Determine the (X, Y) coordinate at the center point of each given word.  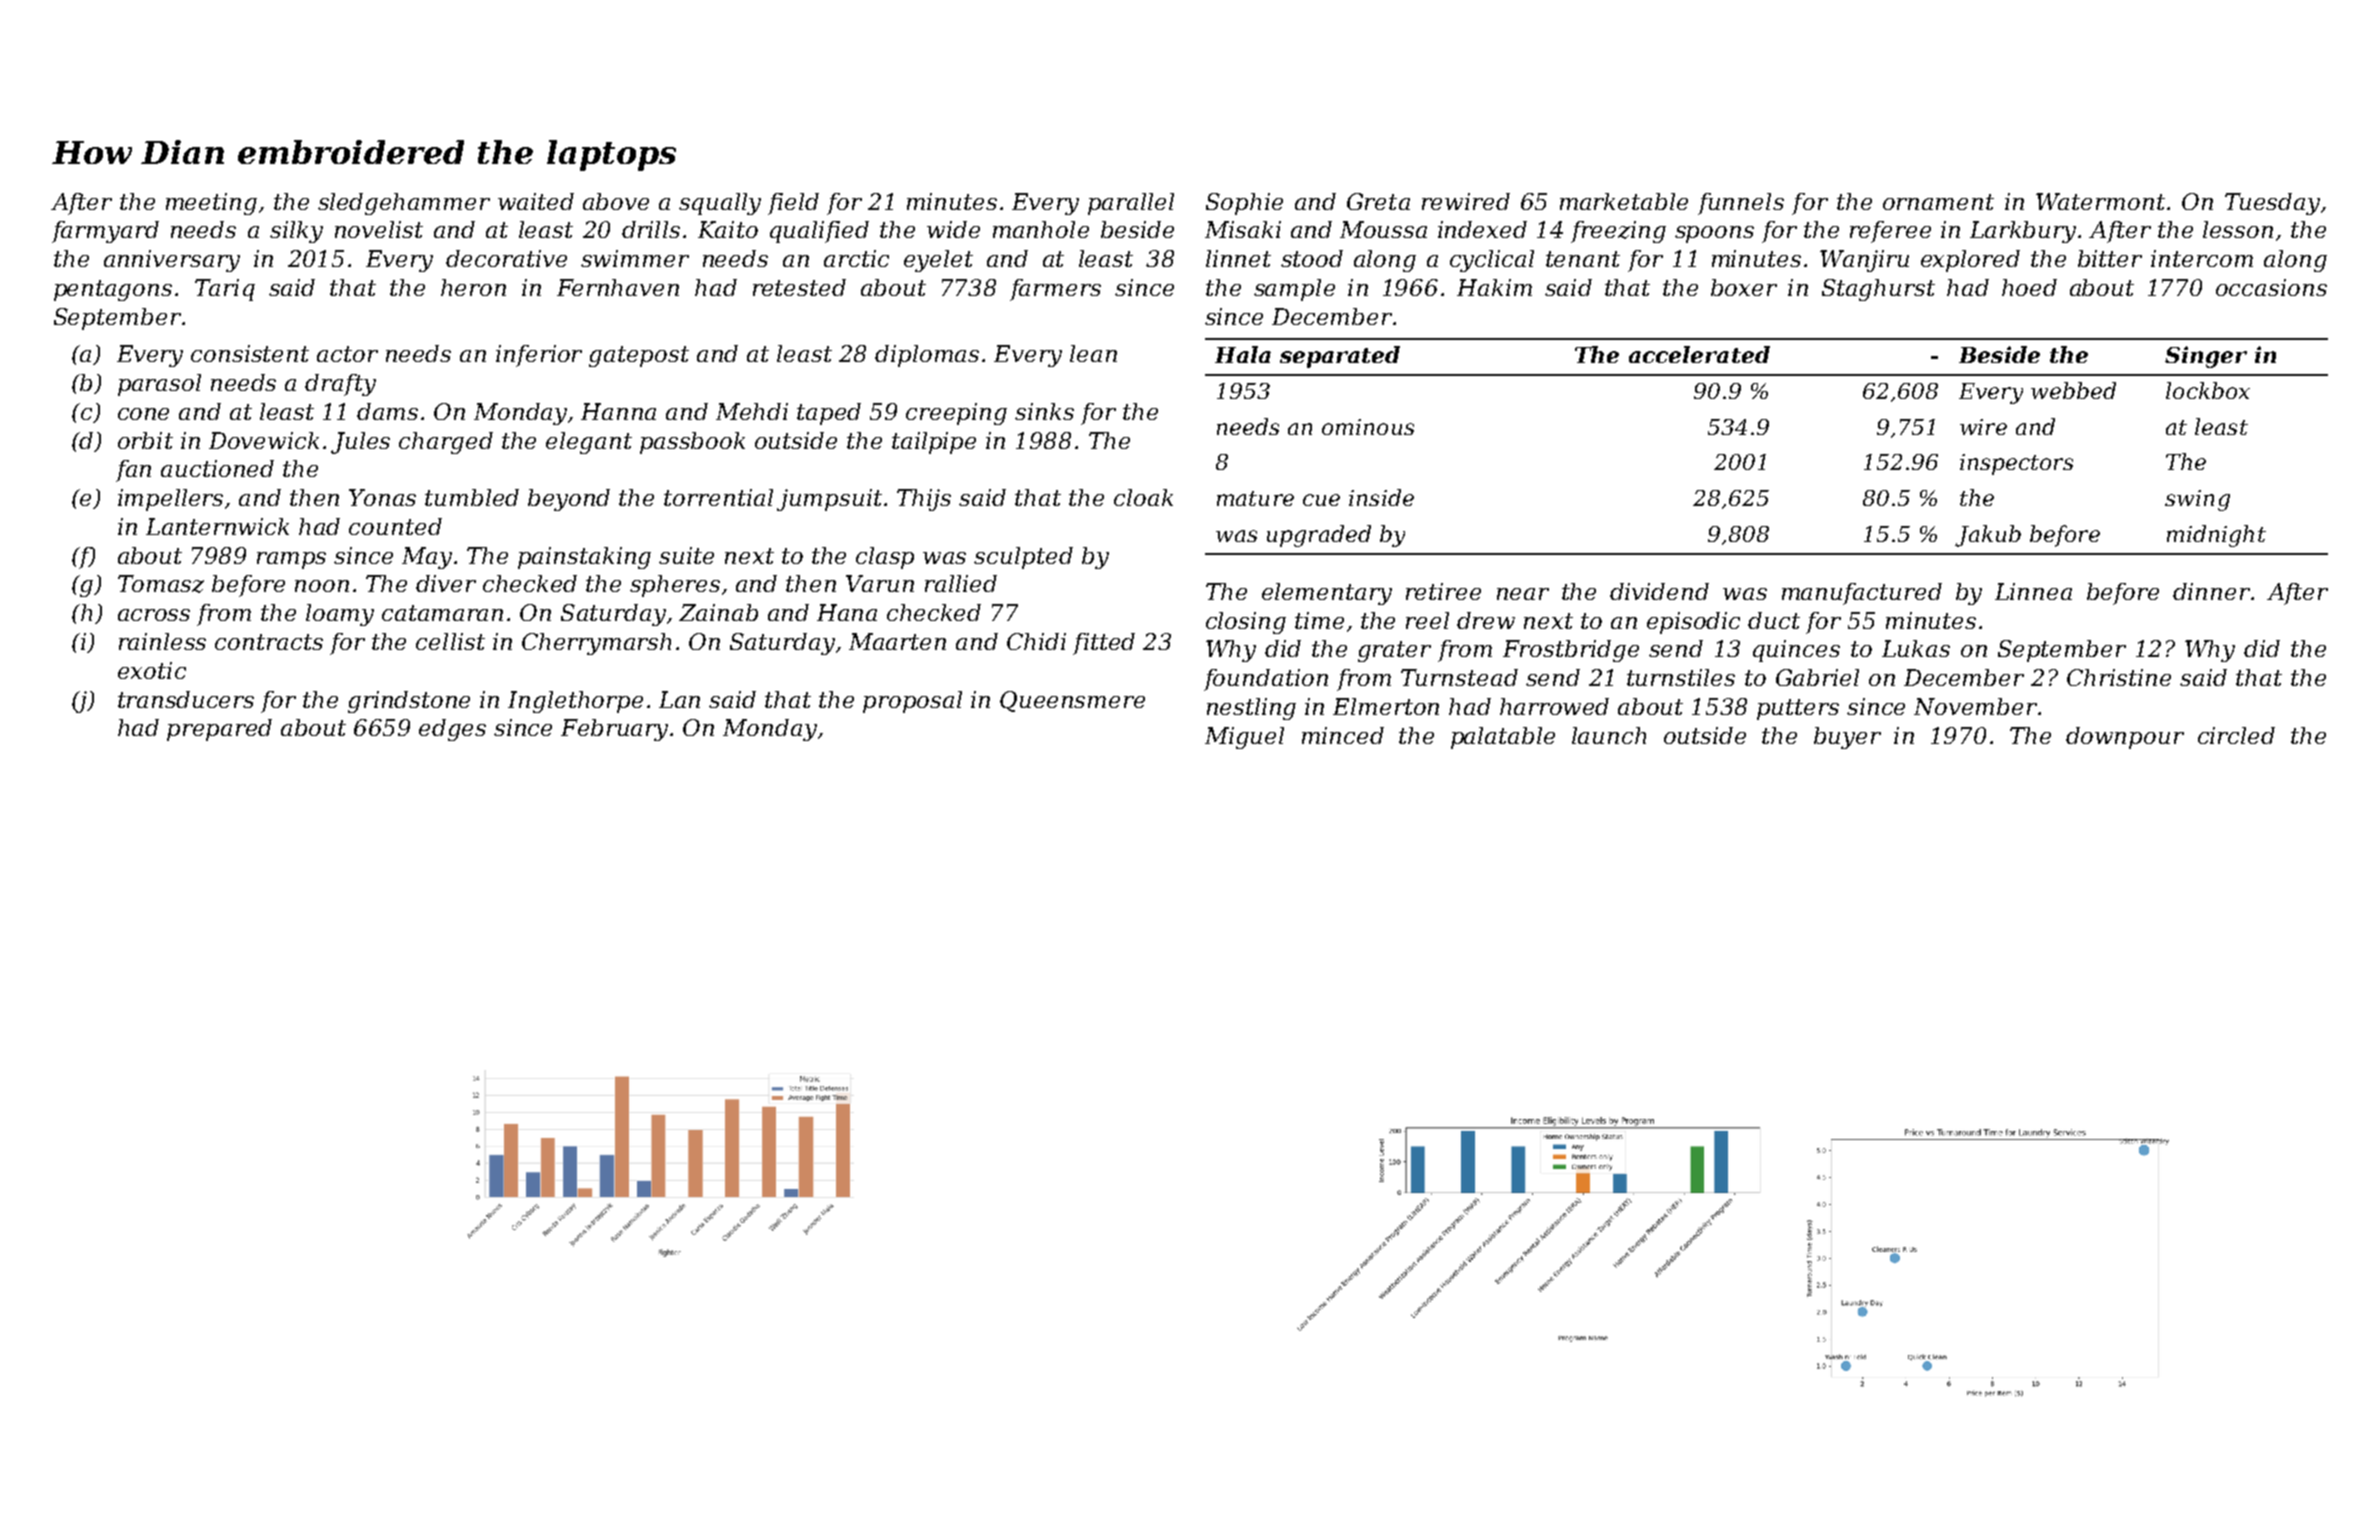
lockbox (2208, 390)
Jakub (1988, 536)
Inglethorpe (575, 702)
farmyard (105, 232)
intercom (2202, 258)
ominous (1368, 427)
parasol (159, 385)
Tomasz (161, 584)
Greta (1378, 201)
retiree (1443, 591)
